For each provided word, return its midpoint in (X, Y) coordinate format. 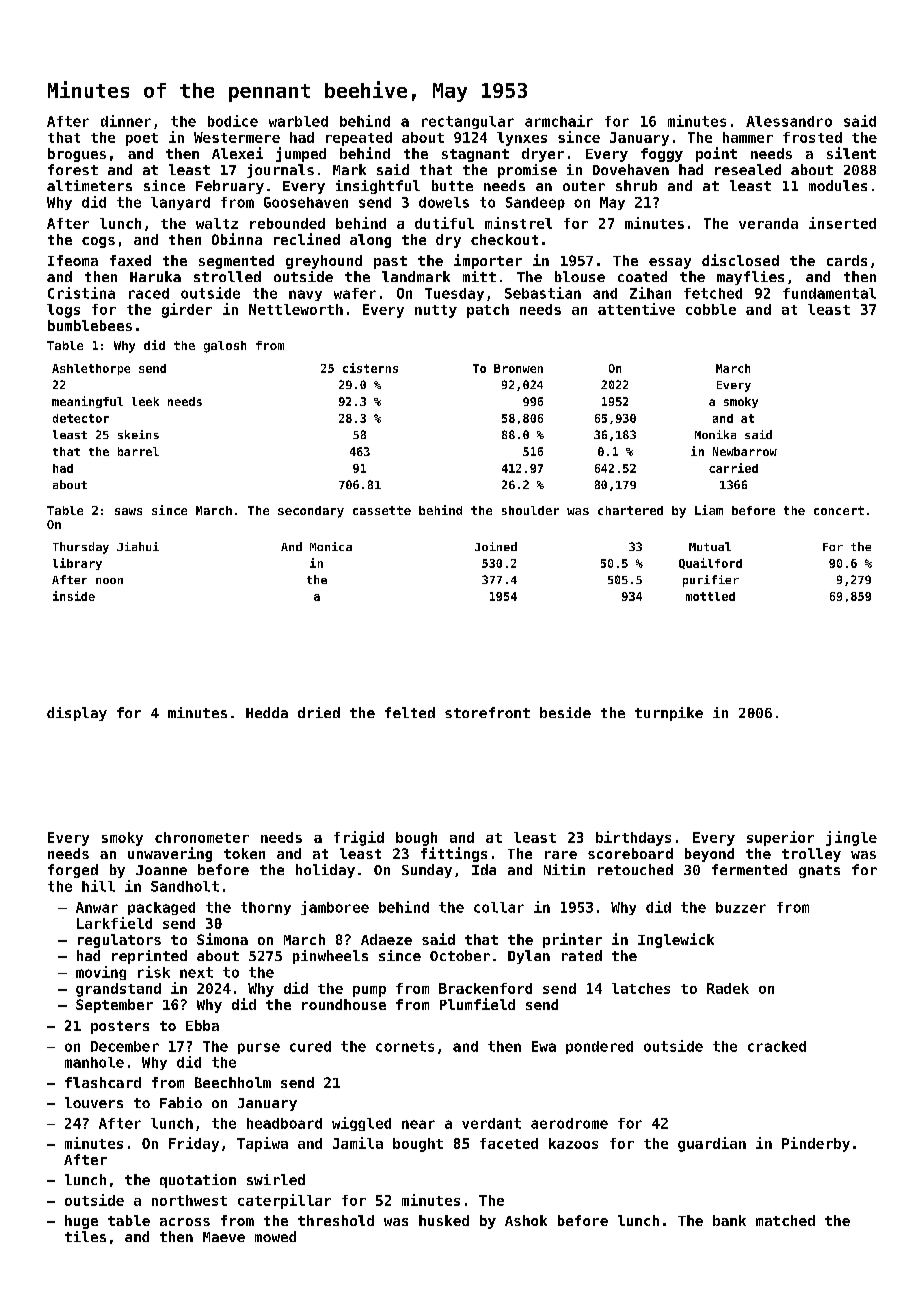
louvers (94, 1102)
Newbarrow (745, 451)
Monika (715, 434)
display (77, 714)
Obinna (237, 239)
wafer (355, 293)
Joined (496, 546)
